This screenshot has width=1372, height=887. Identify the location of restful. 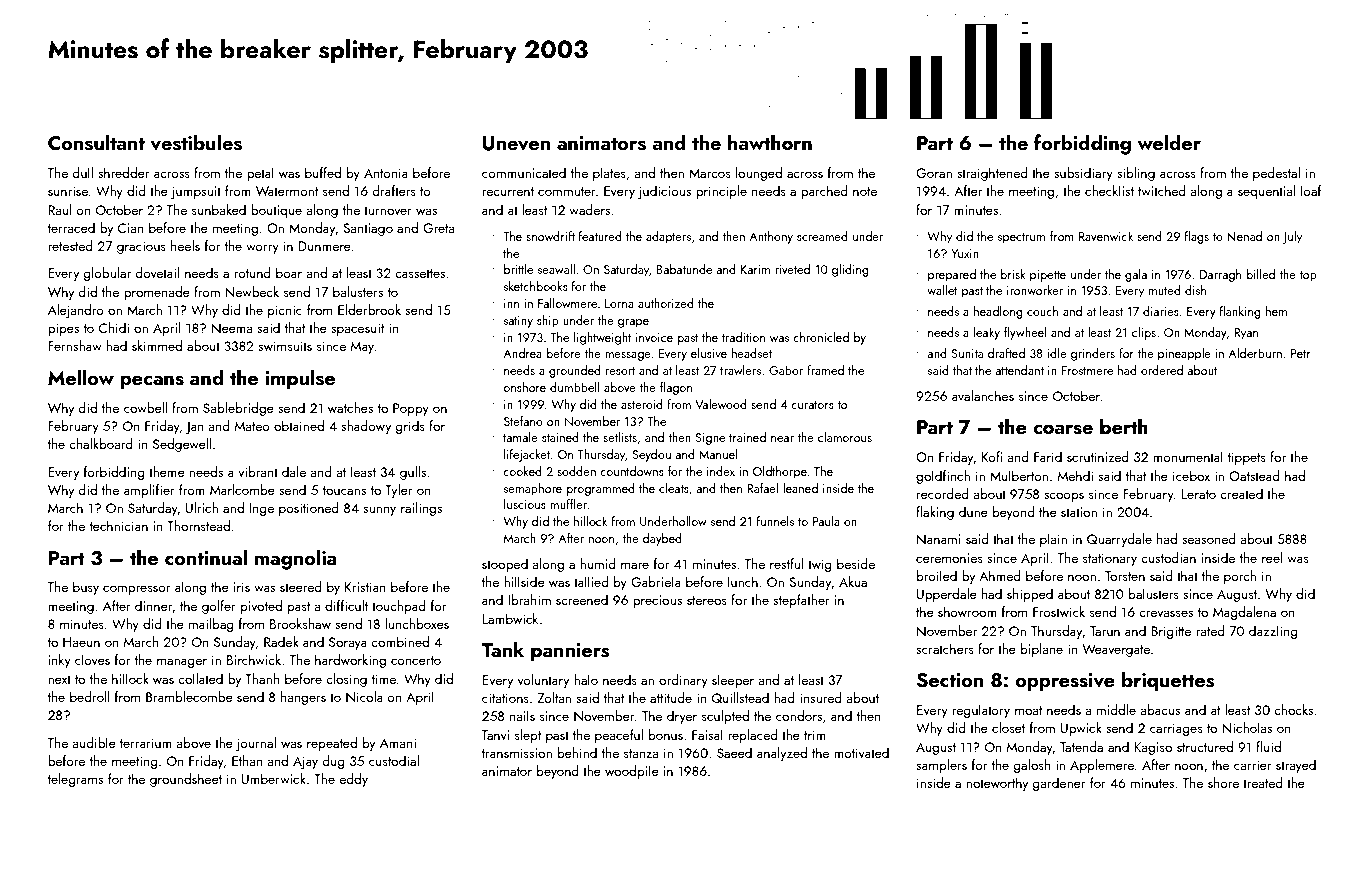
(786, 563).
